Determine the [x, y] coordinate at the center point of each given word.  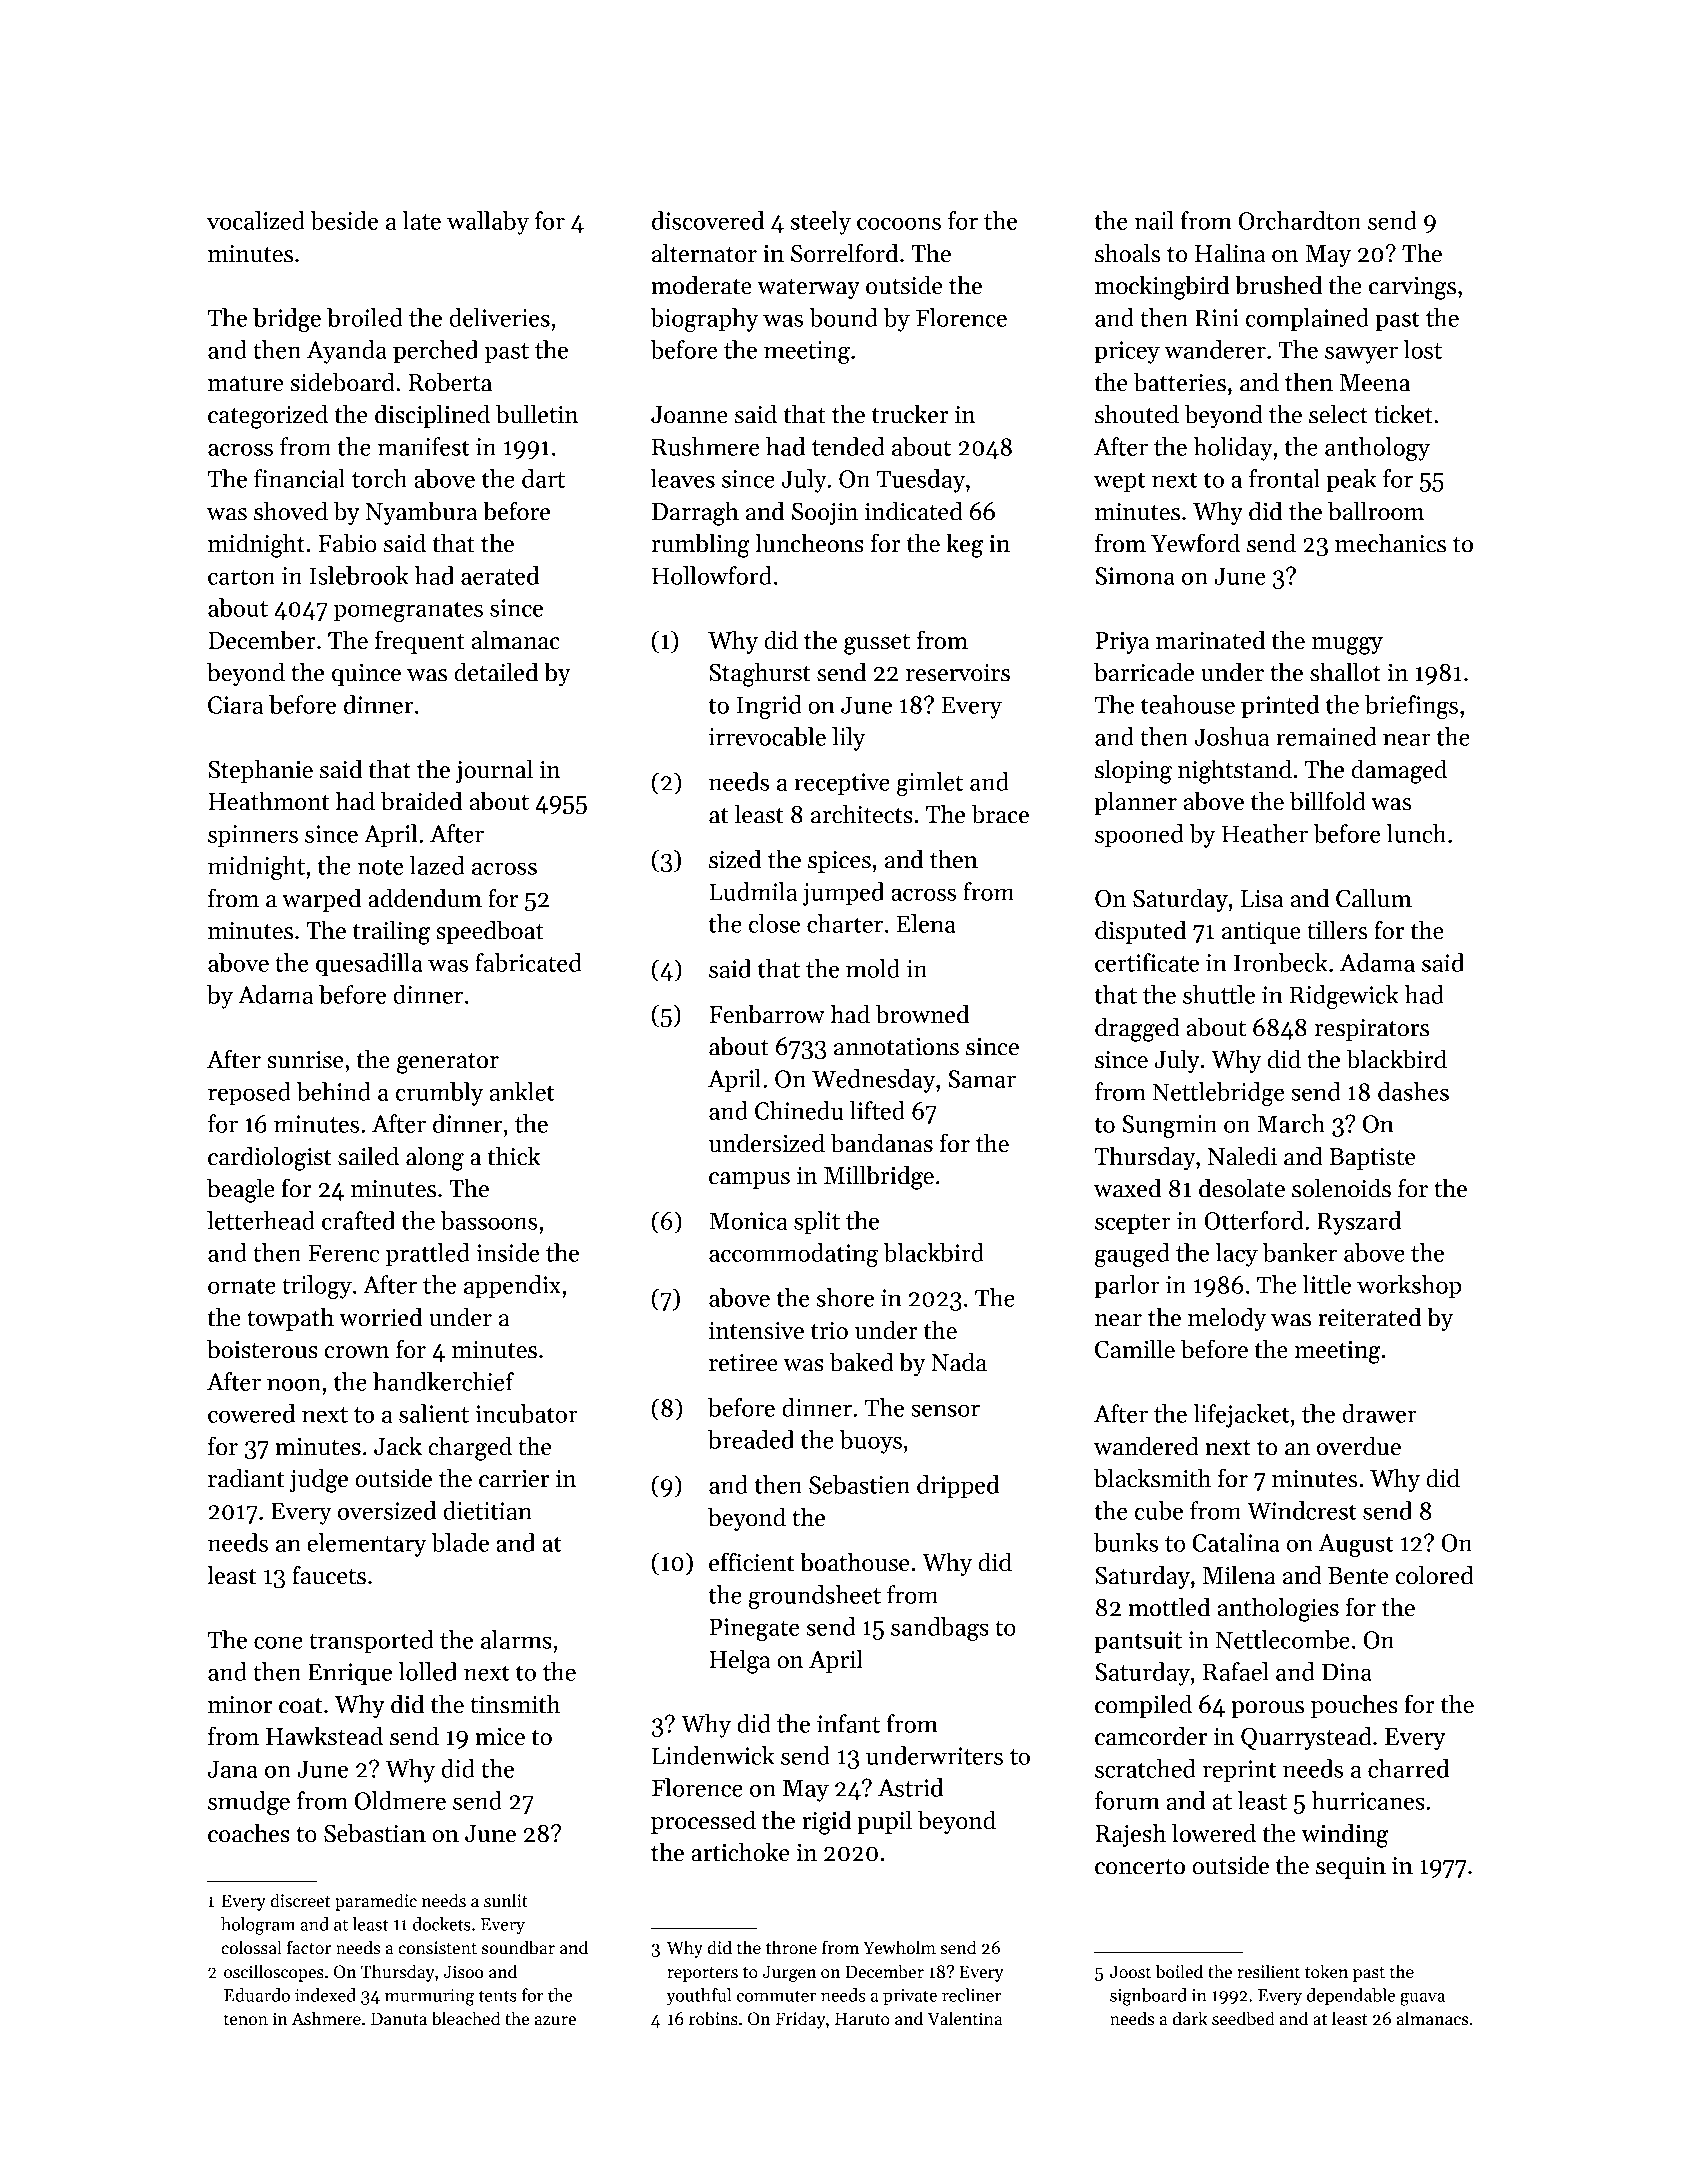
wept [1120, 482]
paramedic [376, 1902]
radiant [246, 1478]
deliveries [499, 317]
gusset [877, 644]
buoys [871, 1442]
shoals [1127, 253]
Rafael [1235, 1671]
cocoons [899, 223]
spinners [253, 836]
